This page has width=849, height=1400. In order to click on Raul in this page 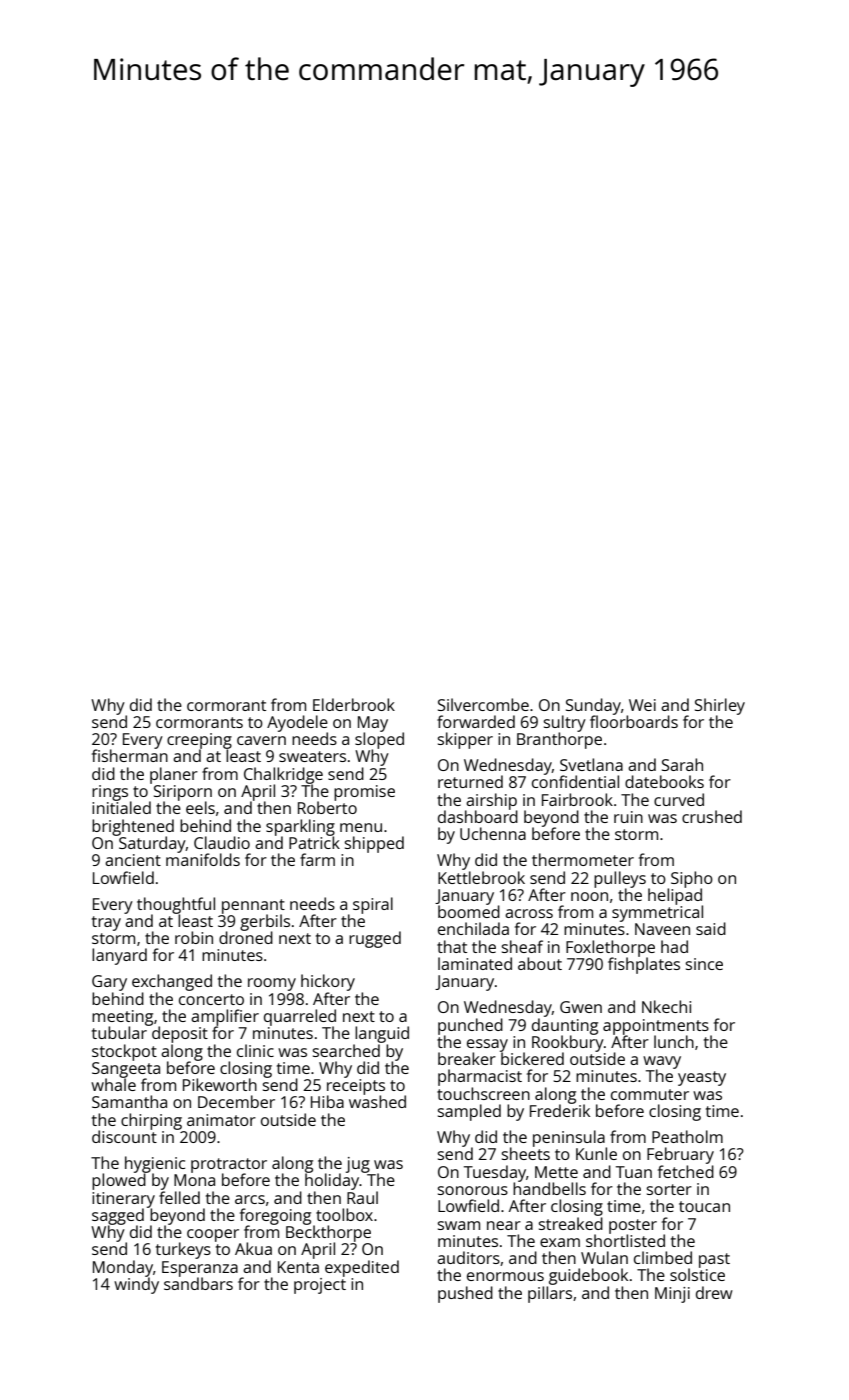, I will do `click(362, 1197)`.
